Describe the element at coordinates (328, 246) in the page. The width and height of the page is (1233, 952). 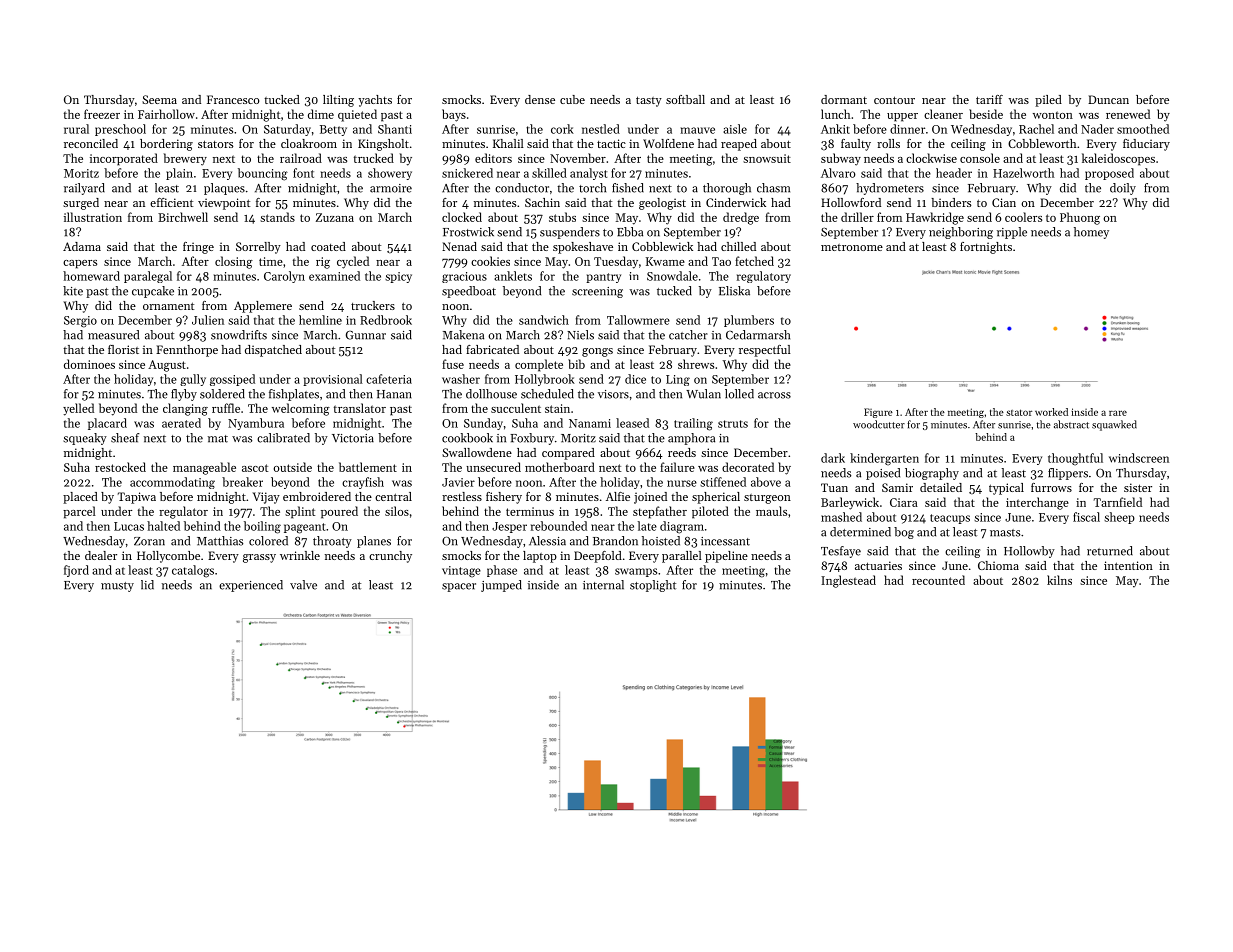
I see `coated` at that location.
